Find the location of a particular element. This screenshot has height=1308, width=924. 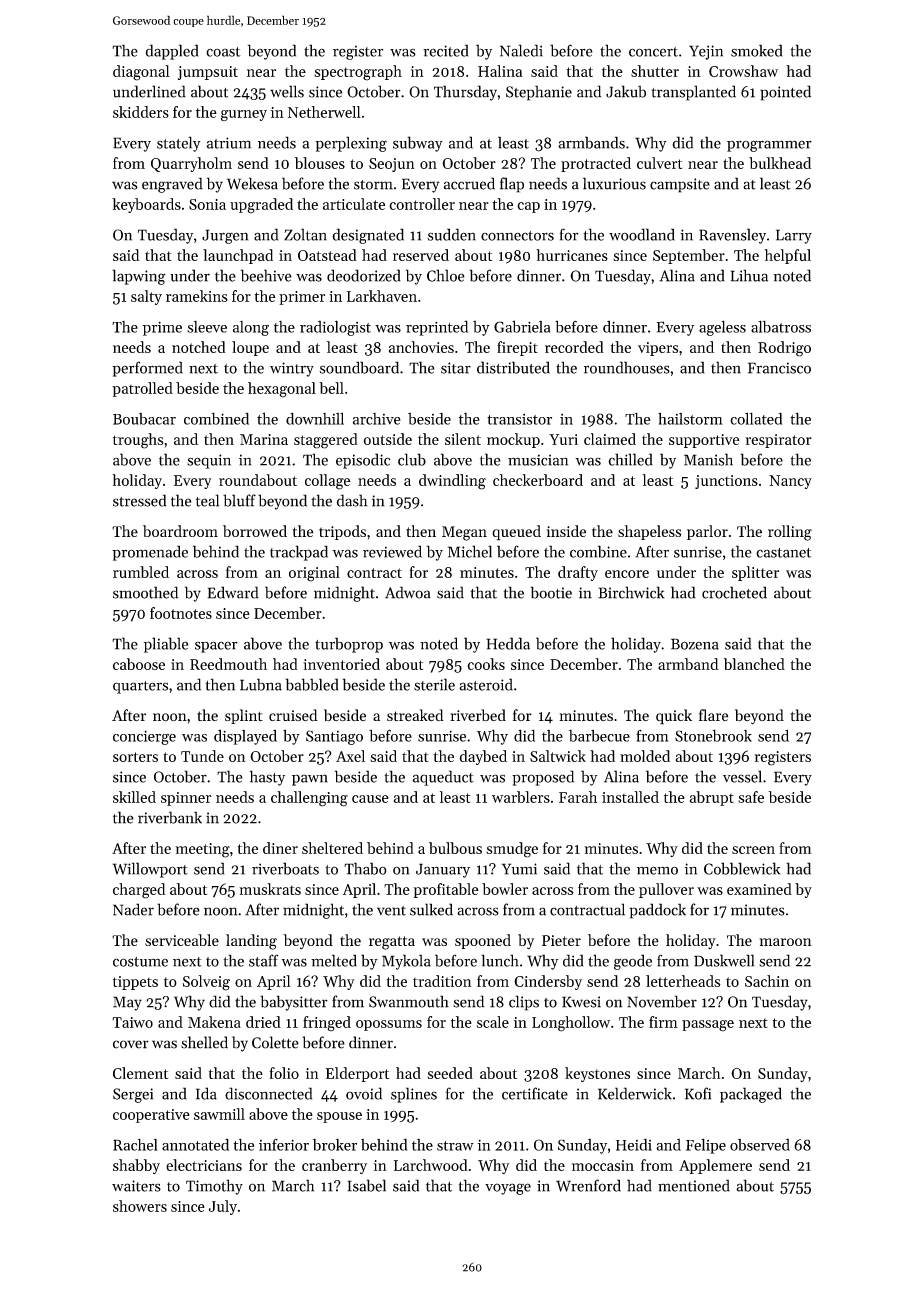

blanched is located at coordinates (754, 664).
